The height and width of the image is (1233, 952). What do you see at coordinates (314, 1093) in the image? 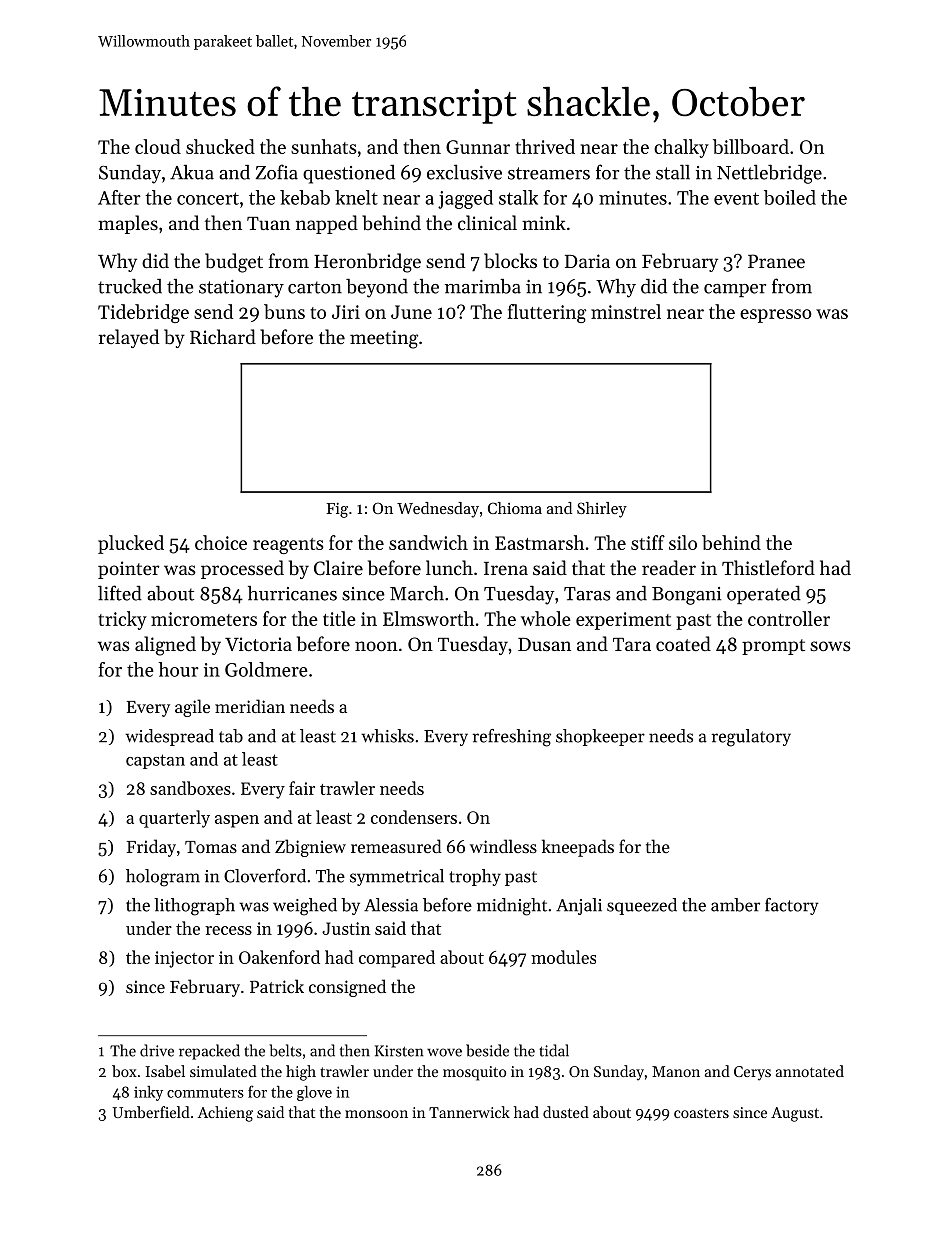
I see `glove` at bounding box center [314, 1093].
